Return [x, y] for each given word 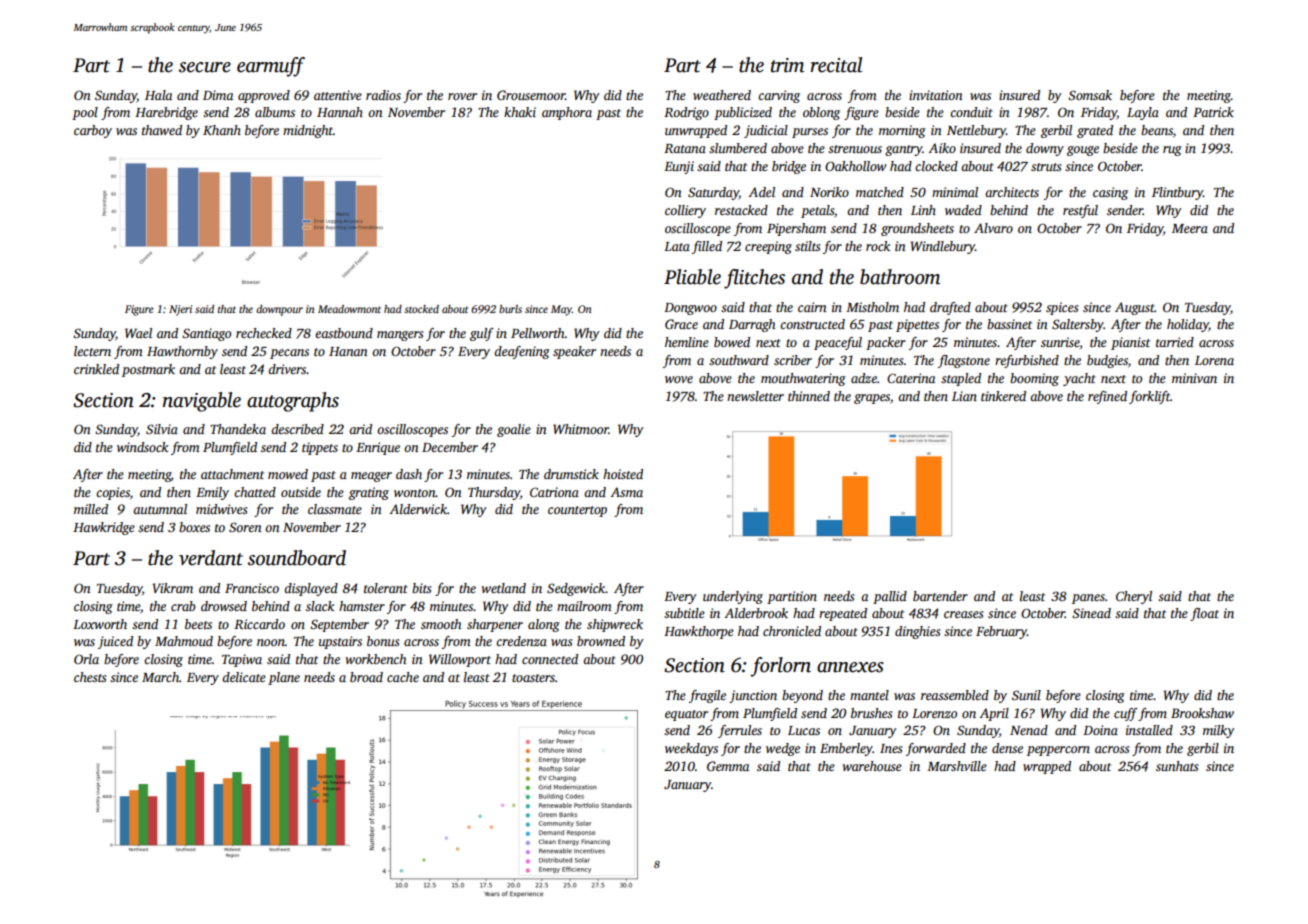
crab [183, 606]
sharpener [495, 625]
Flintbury [1177, 193]
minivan [1194, 378]
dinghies [918, 632]
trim [787, 65]
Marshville [957, 766]
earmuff [271, 67]
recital [836, 65]
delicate [244, 677]
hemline [687, 342]
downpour [279, 310]
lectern [92, 351]
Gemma [728, 766]
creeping [768, 247]
